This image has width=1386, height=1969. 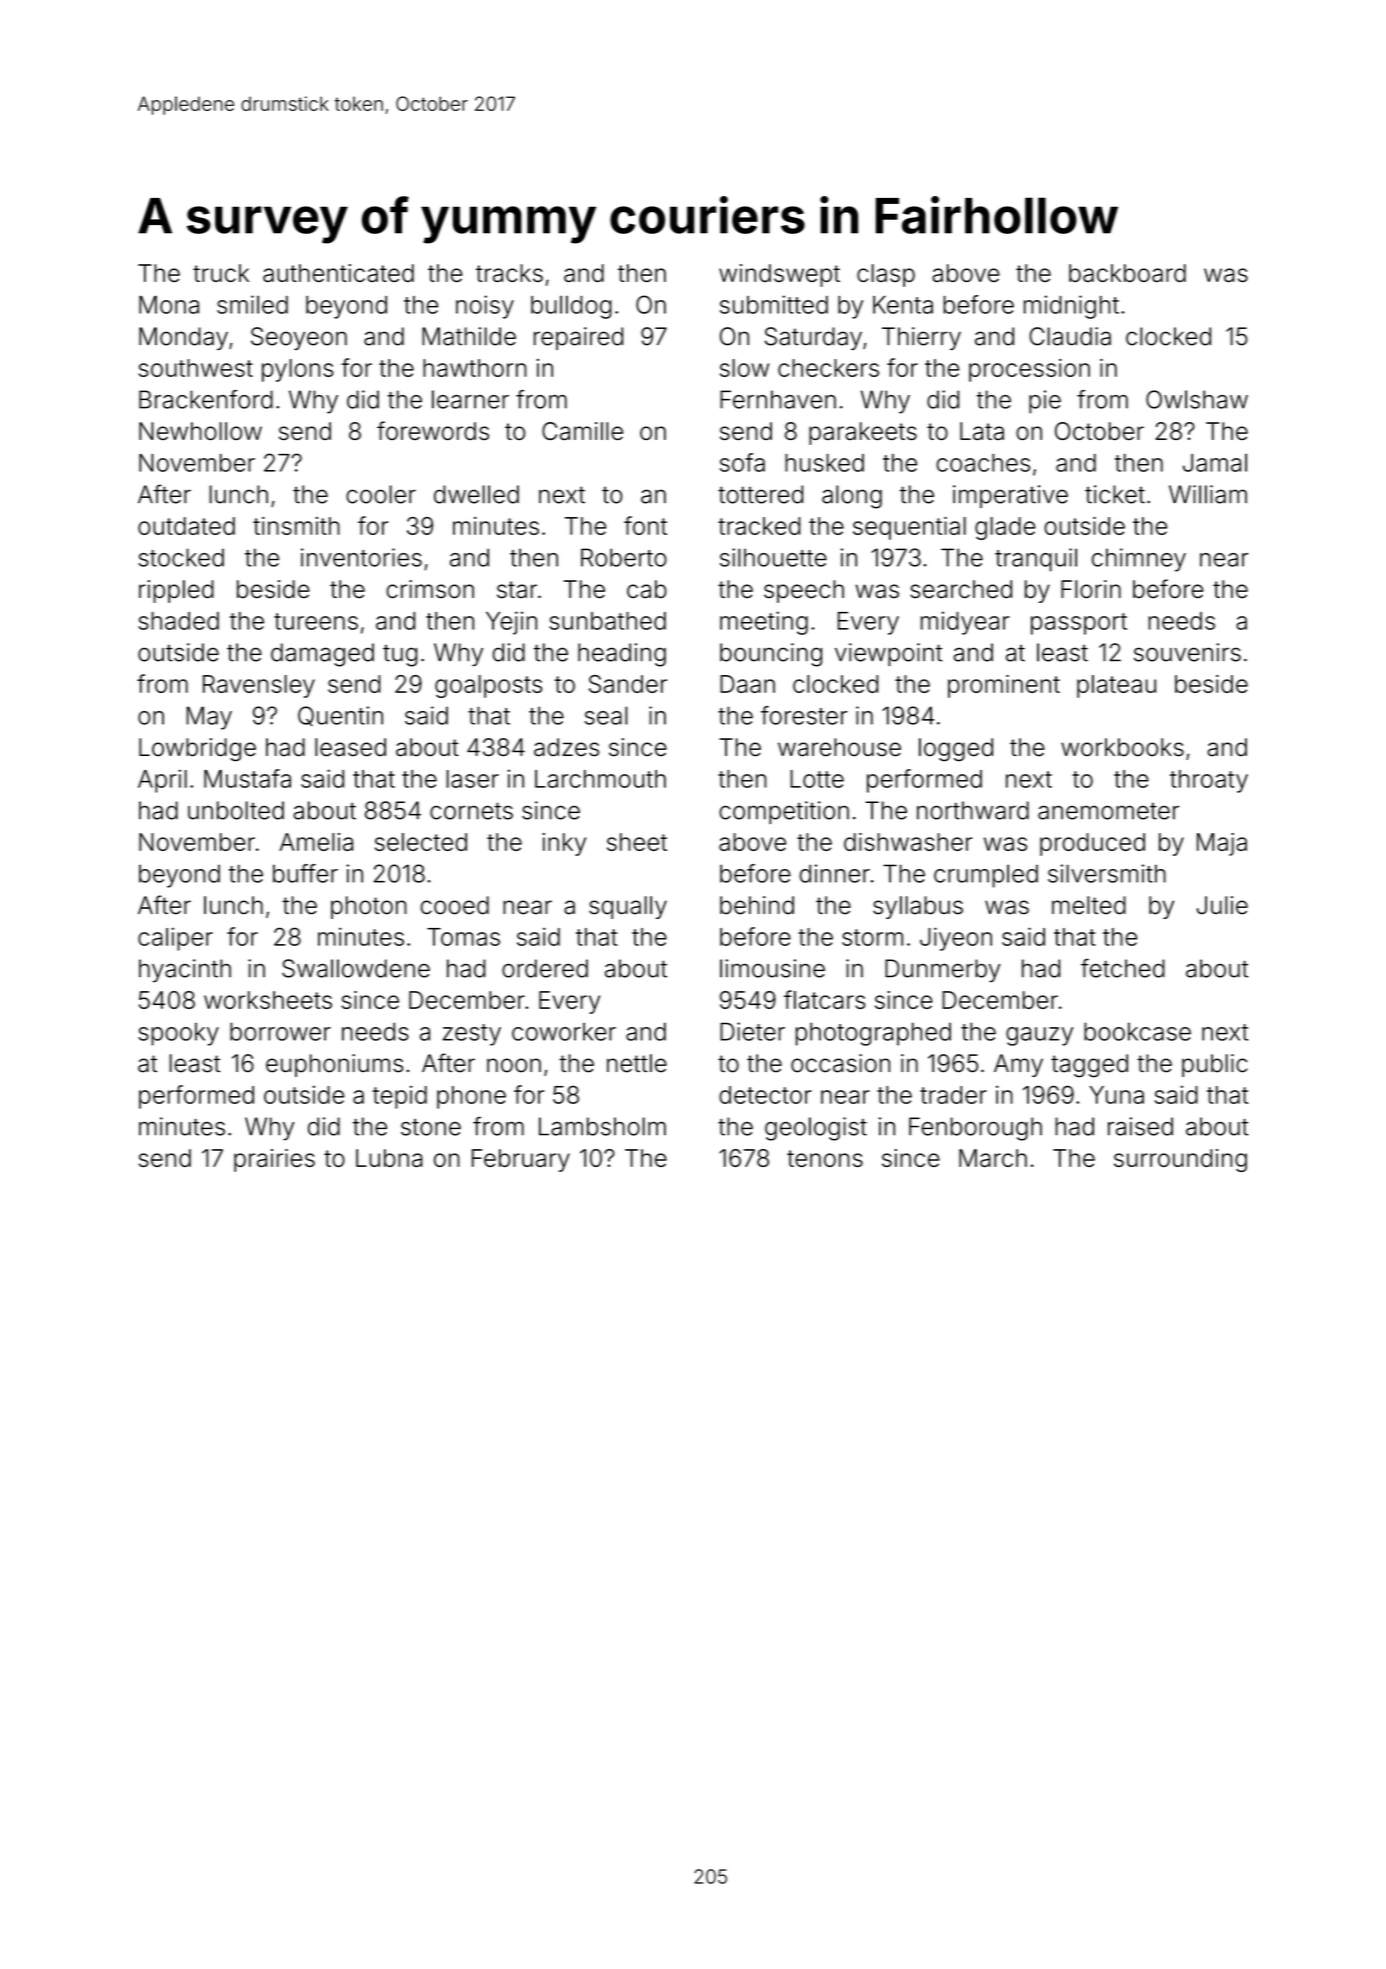 I want to click on Claudia, so click(x=1070, y=336).
